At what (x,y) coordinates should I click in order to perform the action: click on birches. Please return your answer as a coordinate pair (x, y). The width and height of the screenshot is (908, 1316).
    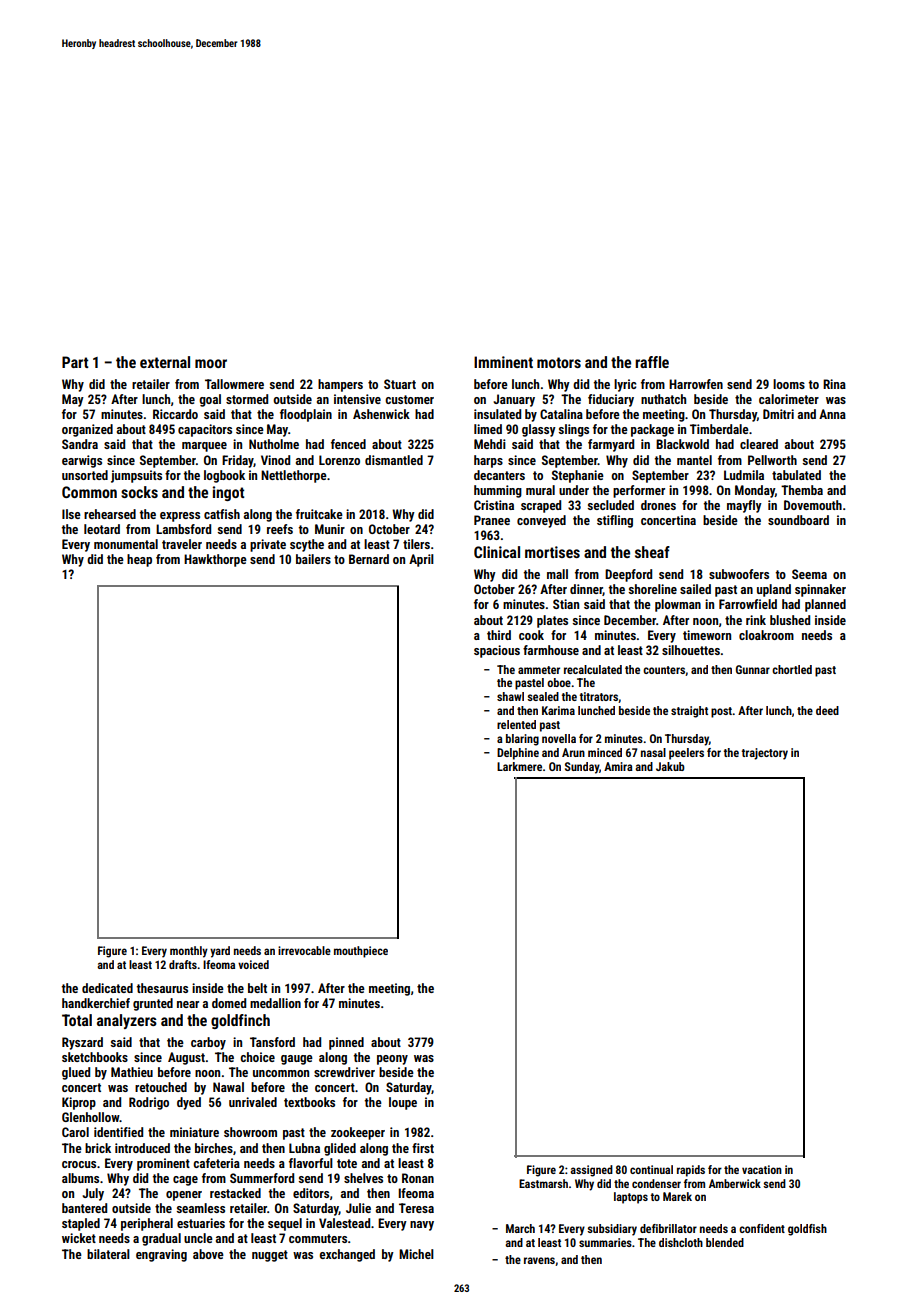
    Looking at the image, I should click on (214, 1148).
